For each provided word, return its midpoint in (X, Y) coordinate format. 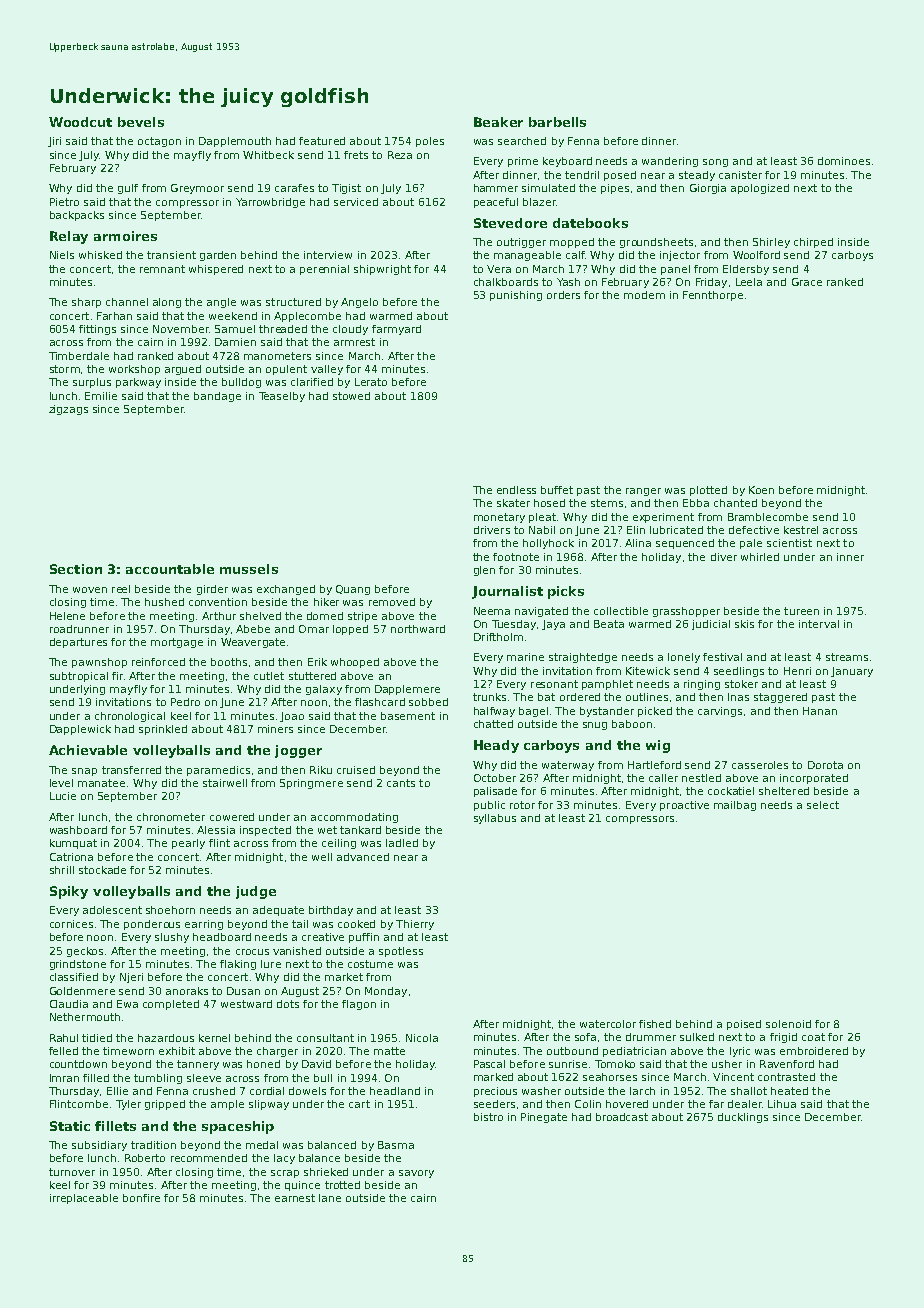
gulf (128, 189)
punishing (516, 296)
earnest (295, 1198)
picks (566, 592)
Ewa (127, 1004)
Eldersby (746, 270)
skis (744, 624)
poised (744, 1025)
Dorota (825, 765)
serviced (356, 202)
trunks (489, 697)
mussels (249, 569)
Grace (807, 282)
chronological (130, 717)
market (344, 977)
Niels (62, 255)
